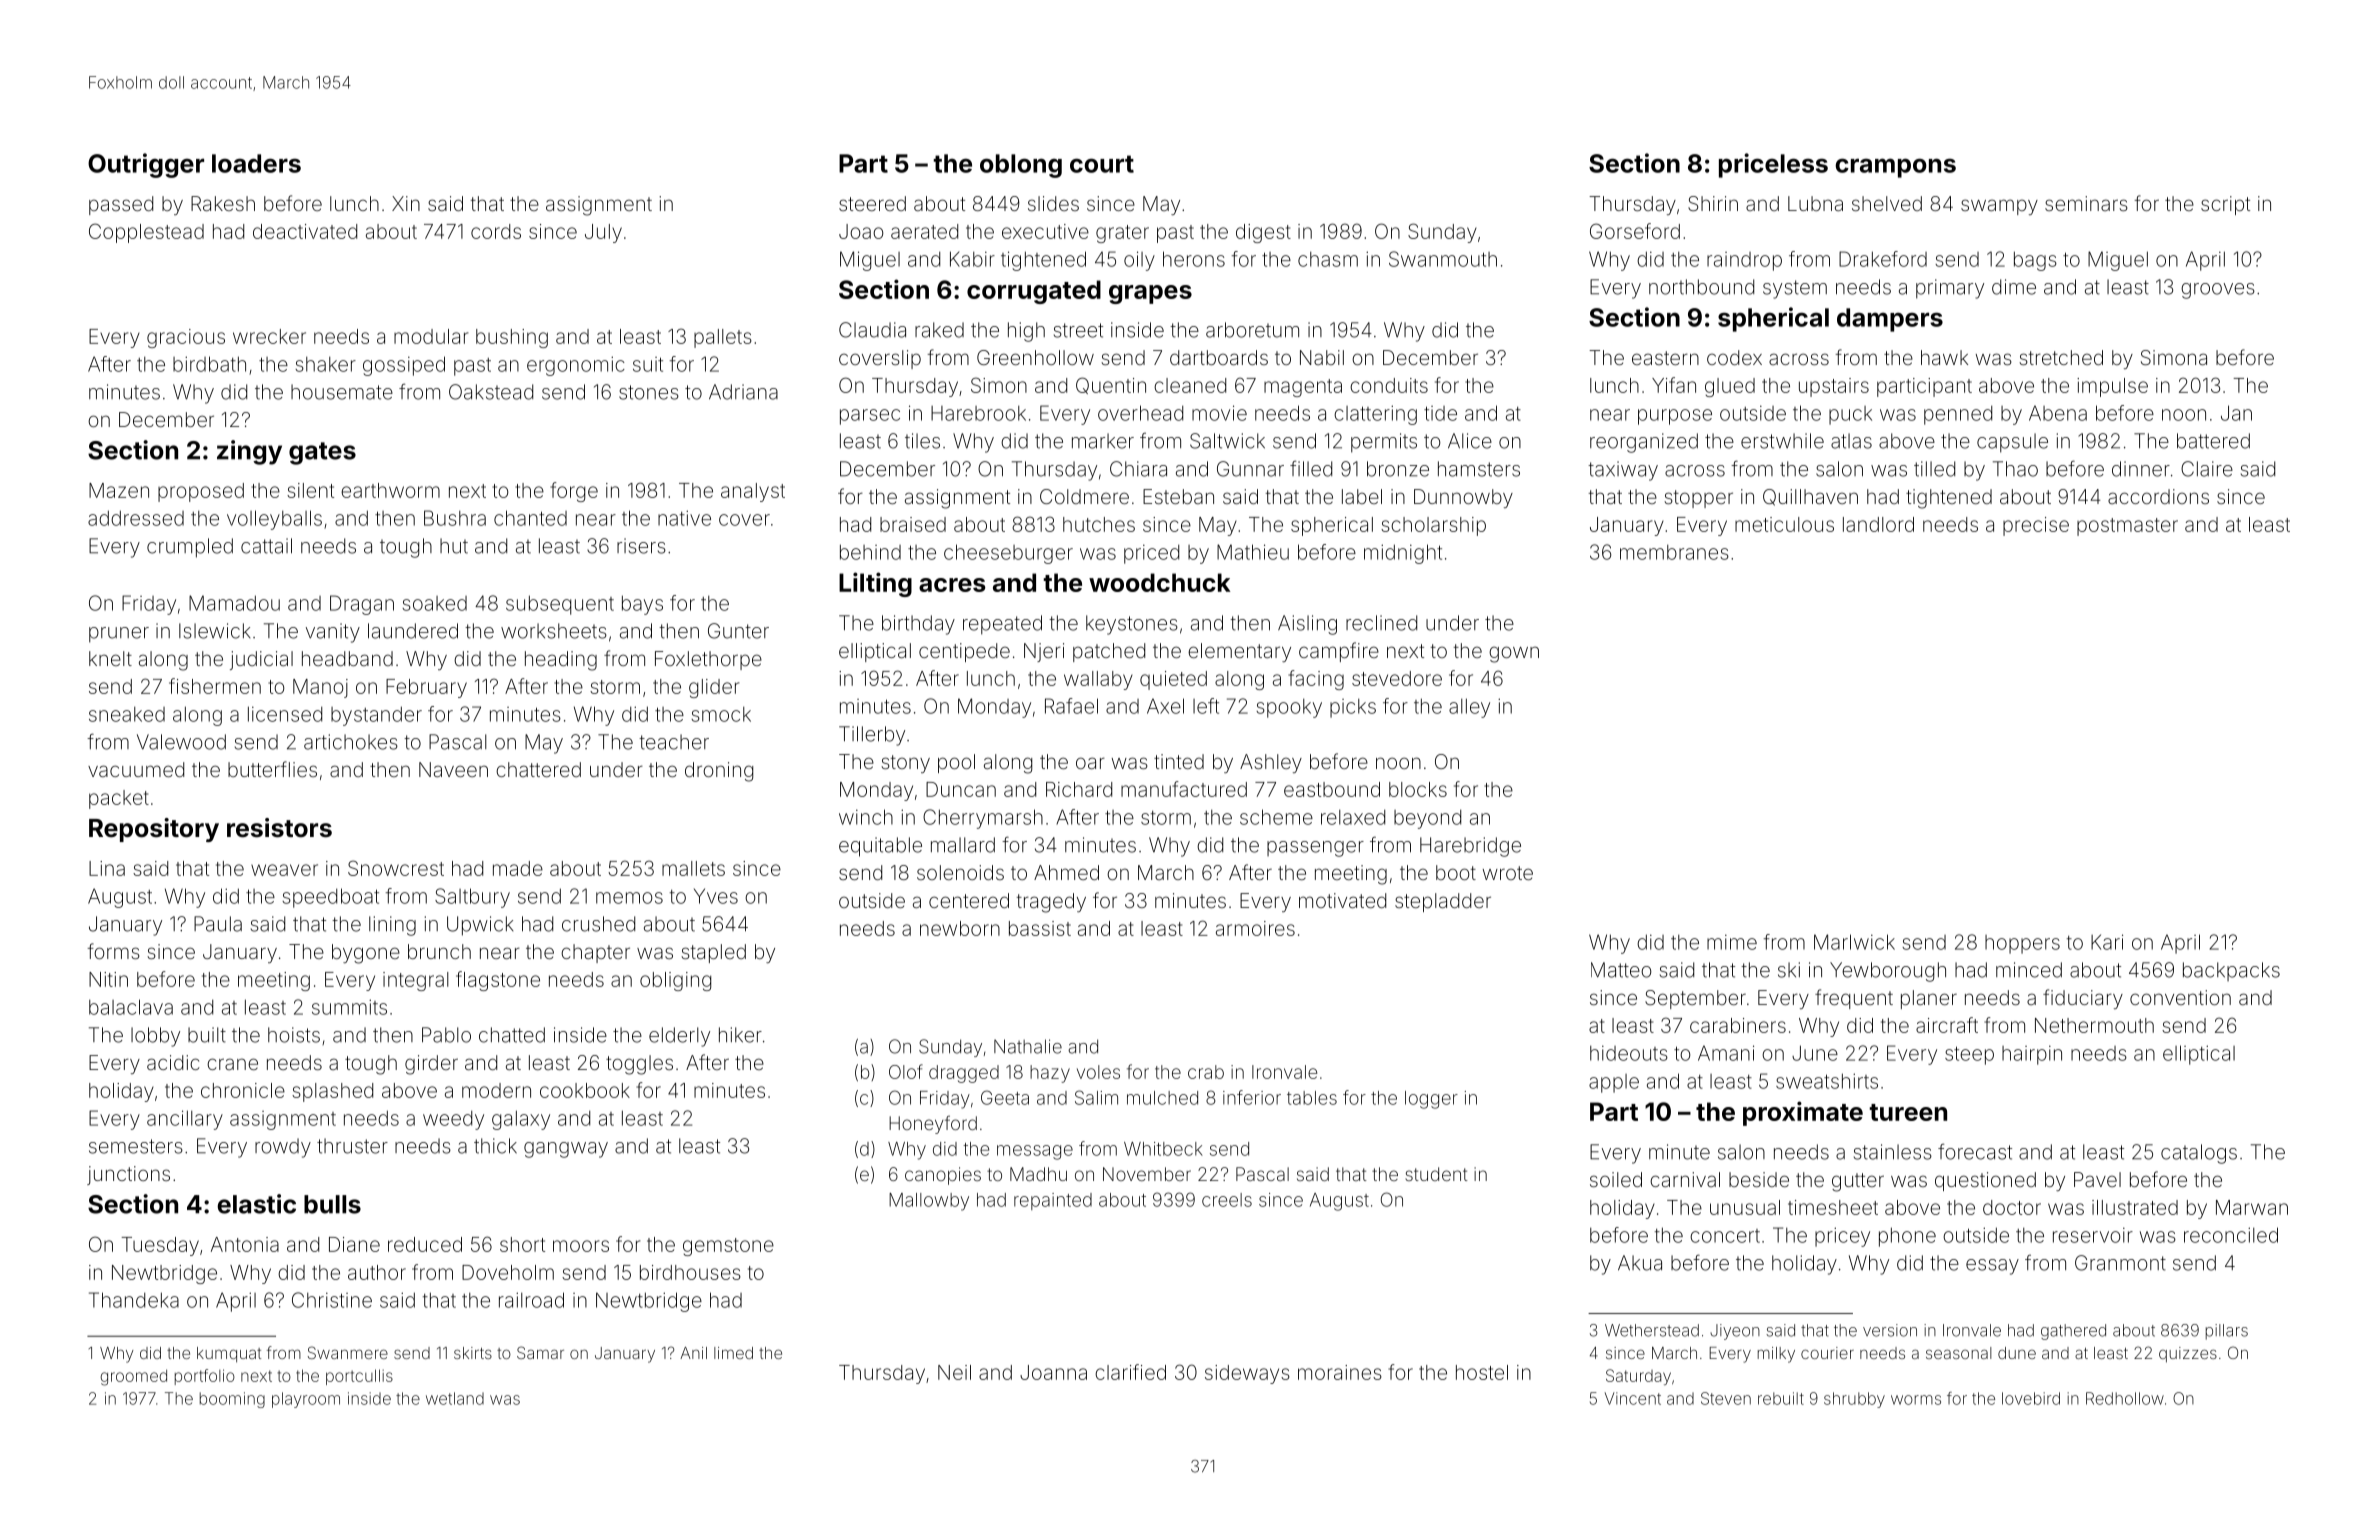 This screenshot has height=1540, width=2380. Describe the element at coordinates (256, 163) in the screenshot. I see `loaders` at that location.
